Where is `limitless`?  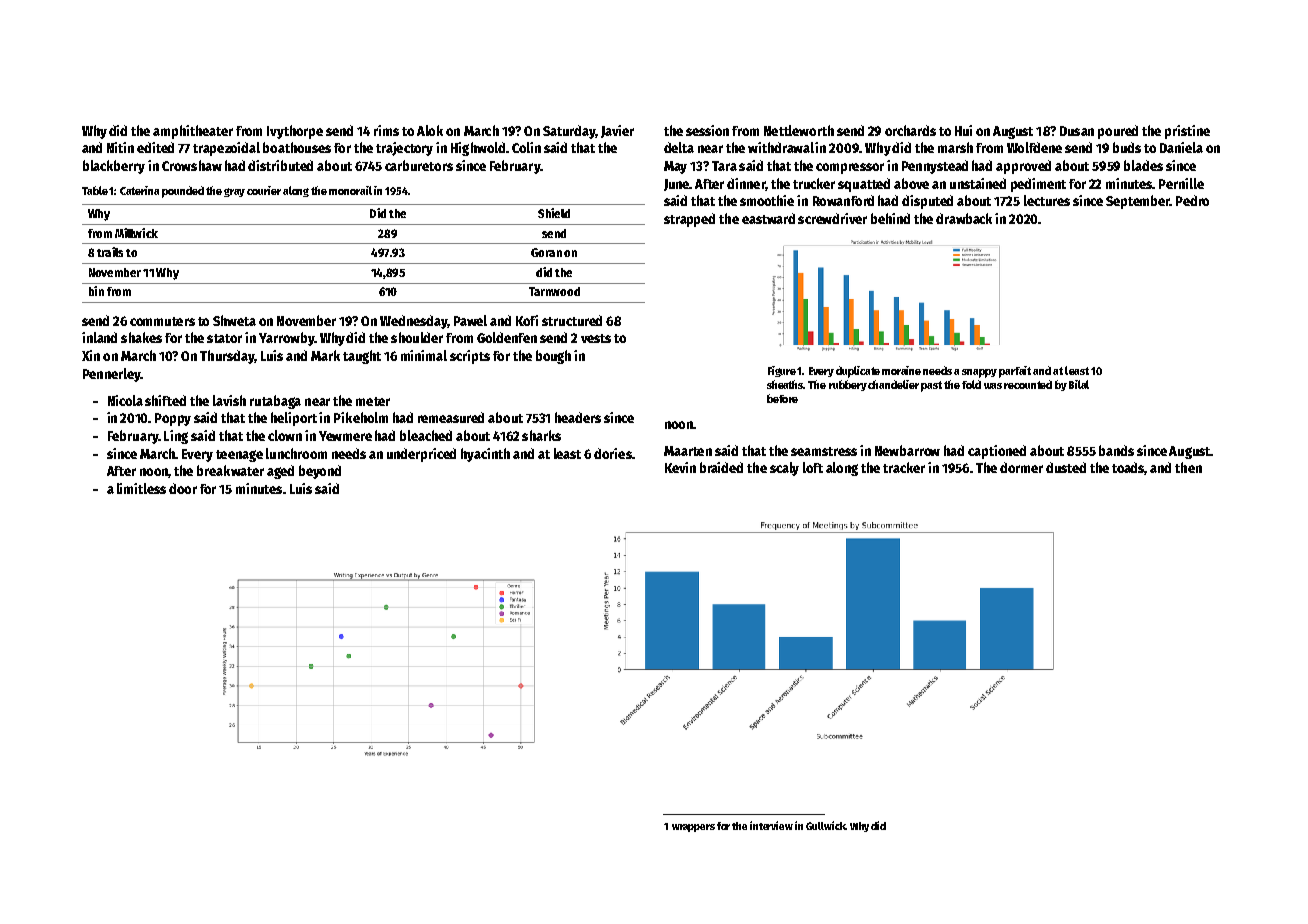 limitless is located at coordinates (141, 488).
